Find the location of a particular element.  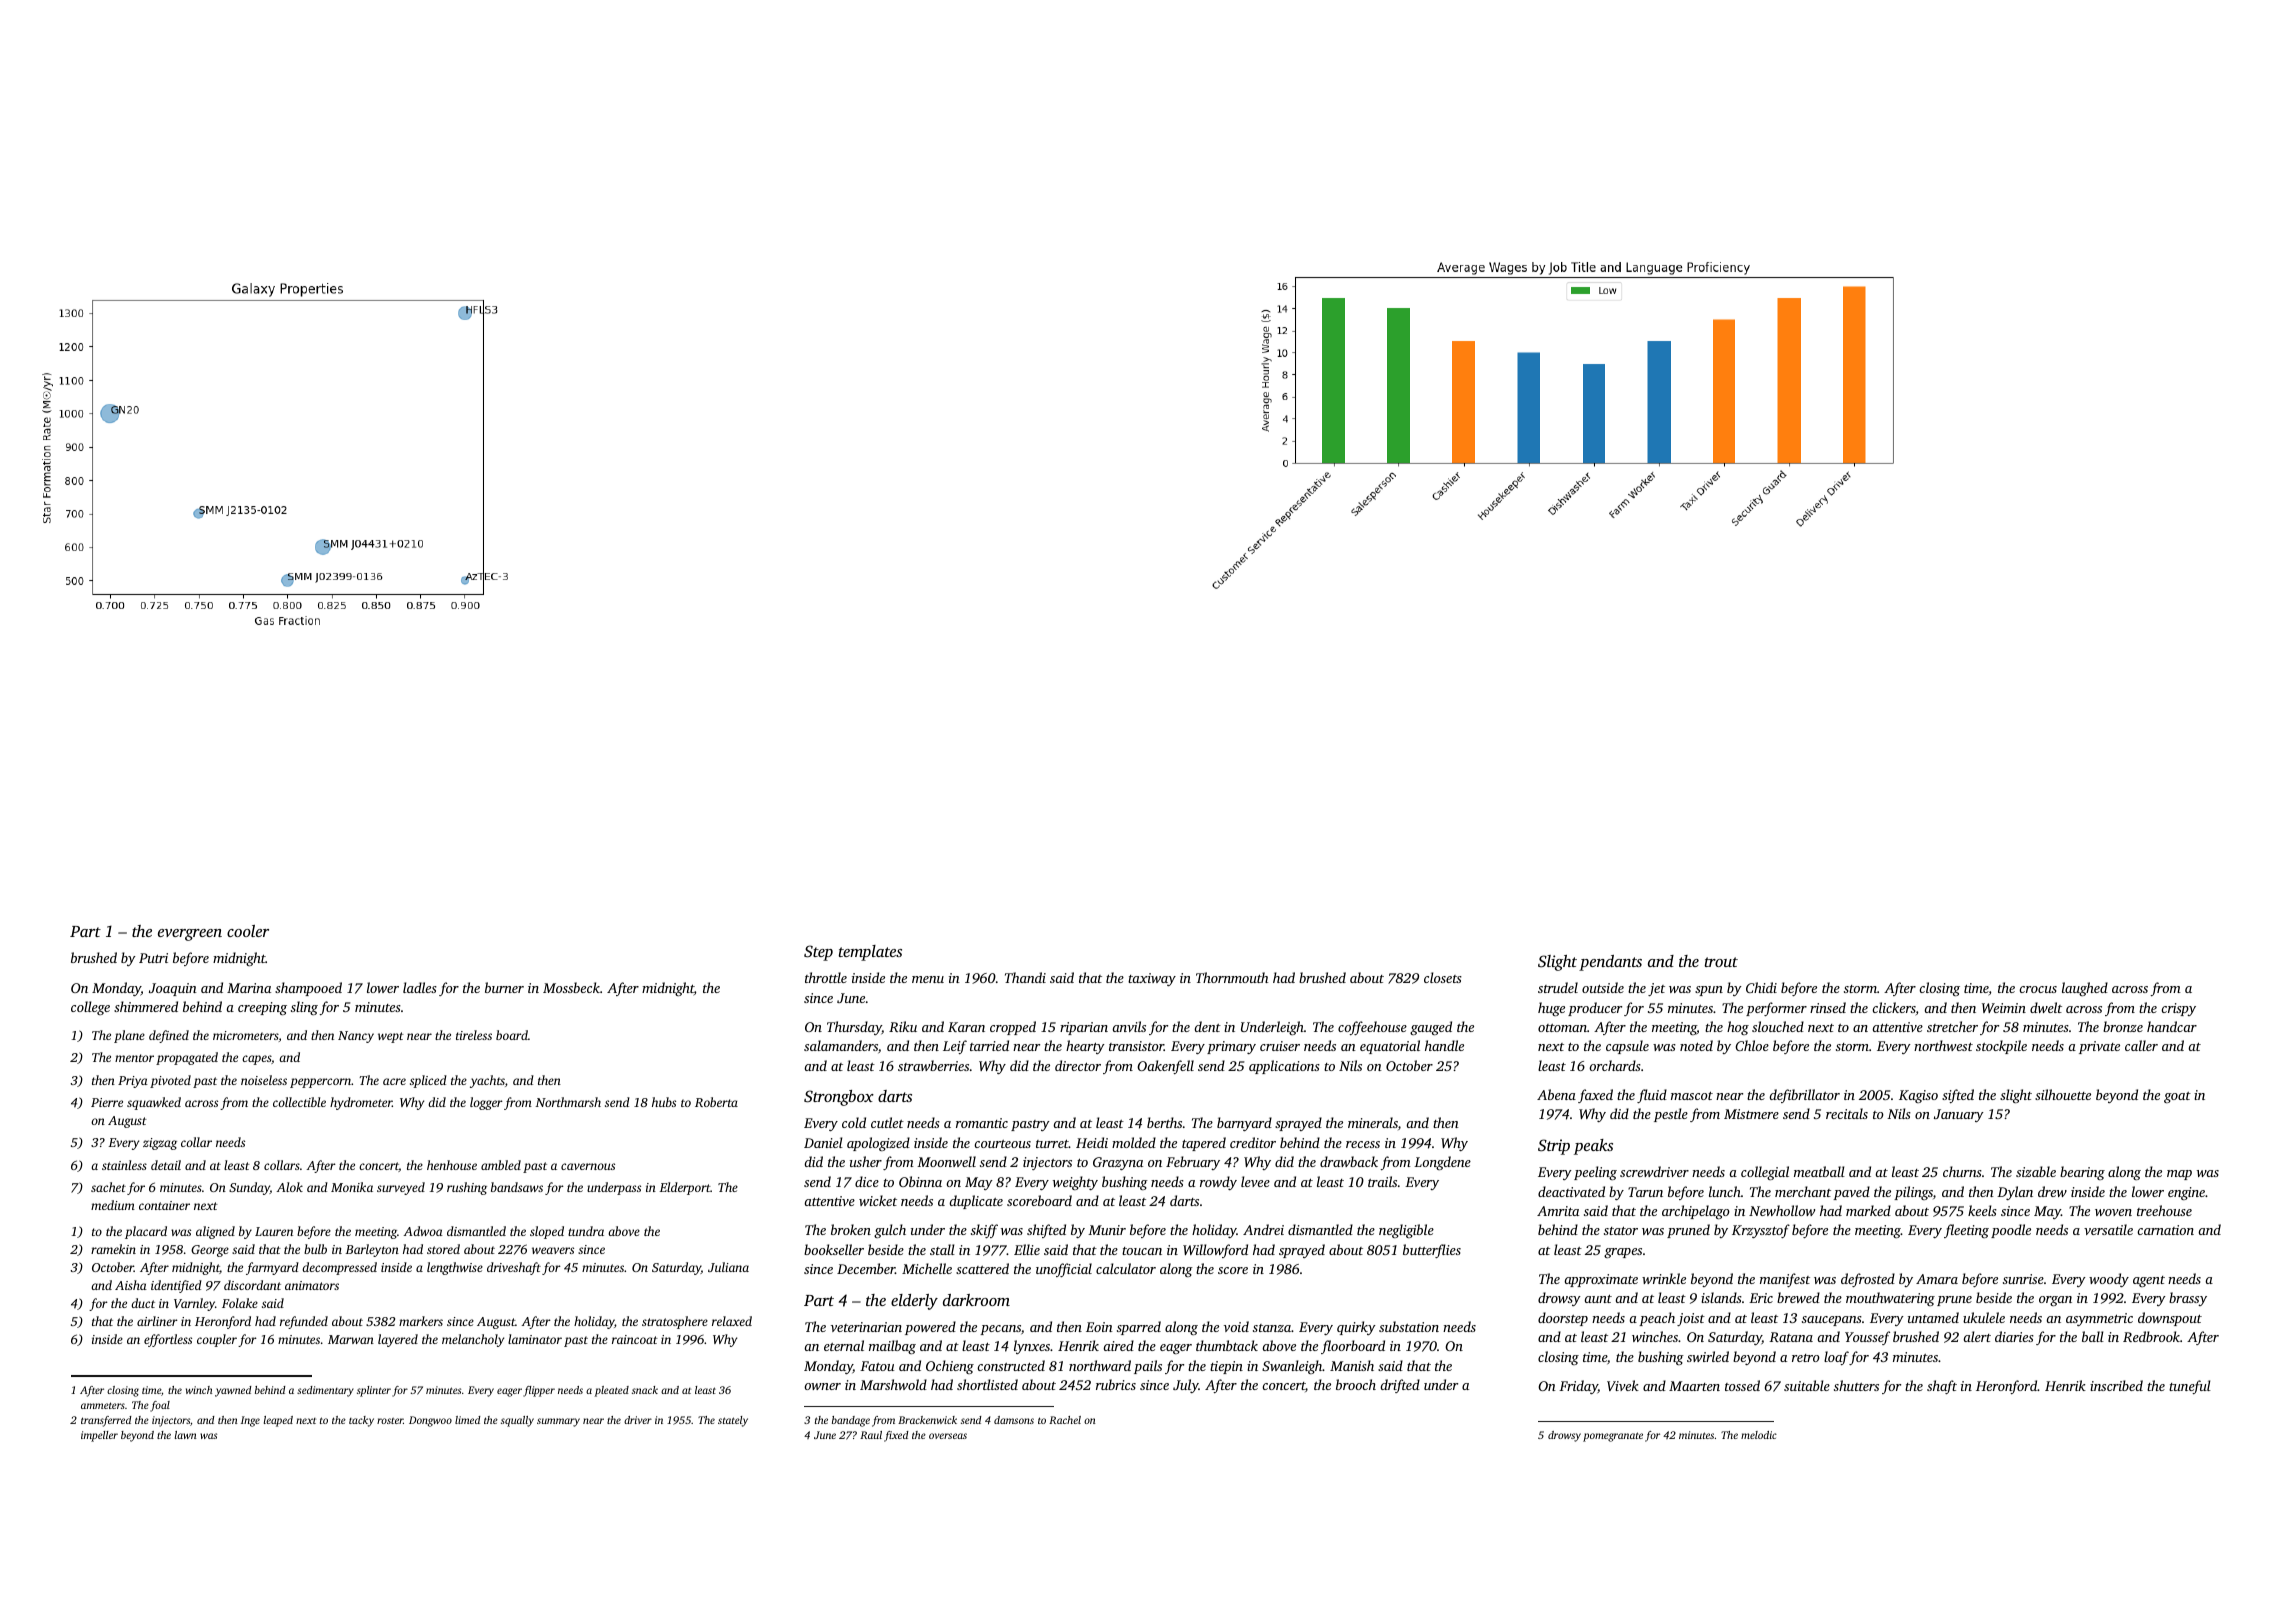

evergreen is located at coordinates (190, 935).
